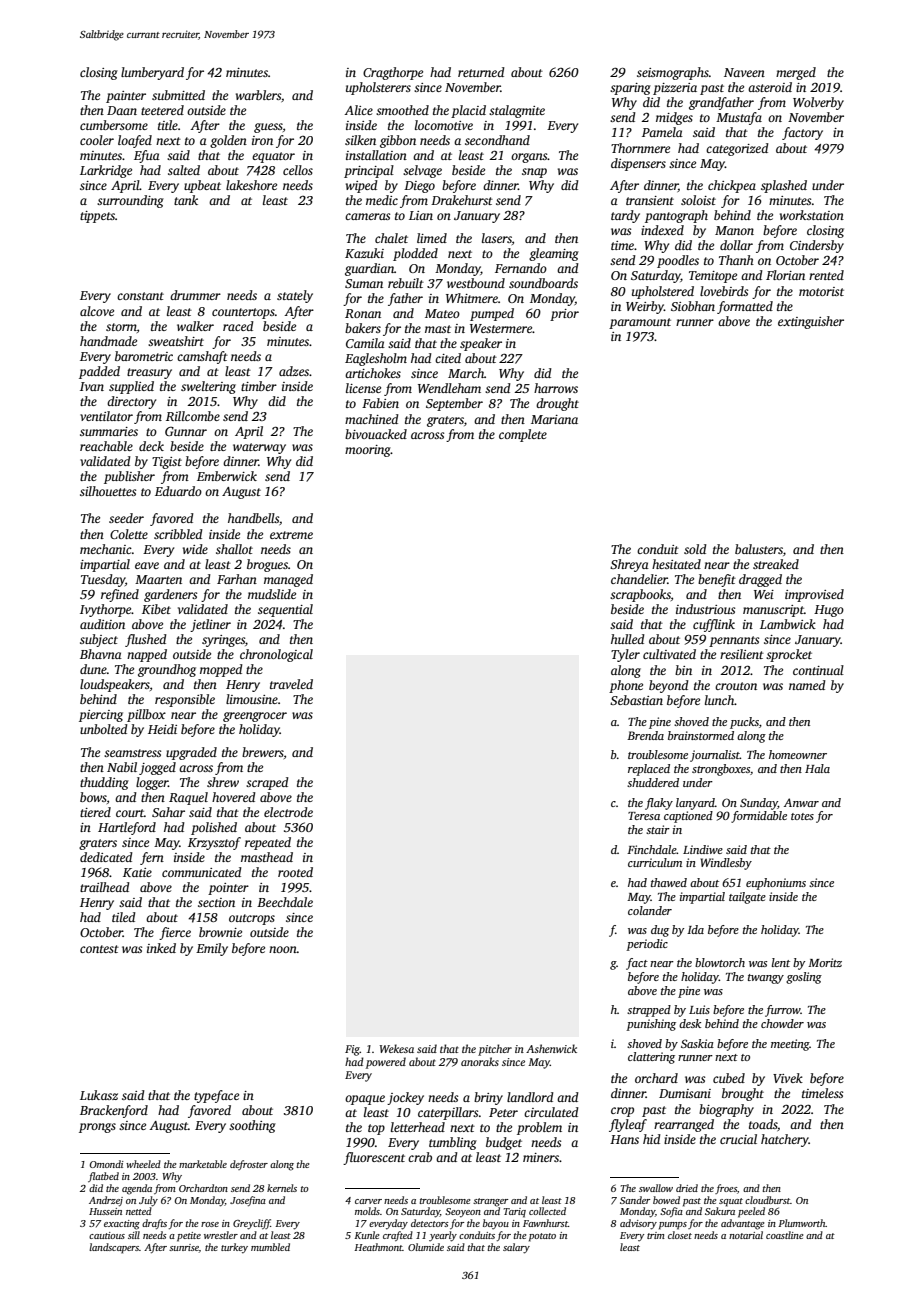 This document has height=1308, width=924. I want to click on Naveen, so click(744, 72).
